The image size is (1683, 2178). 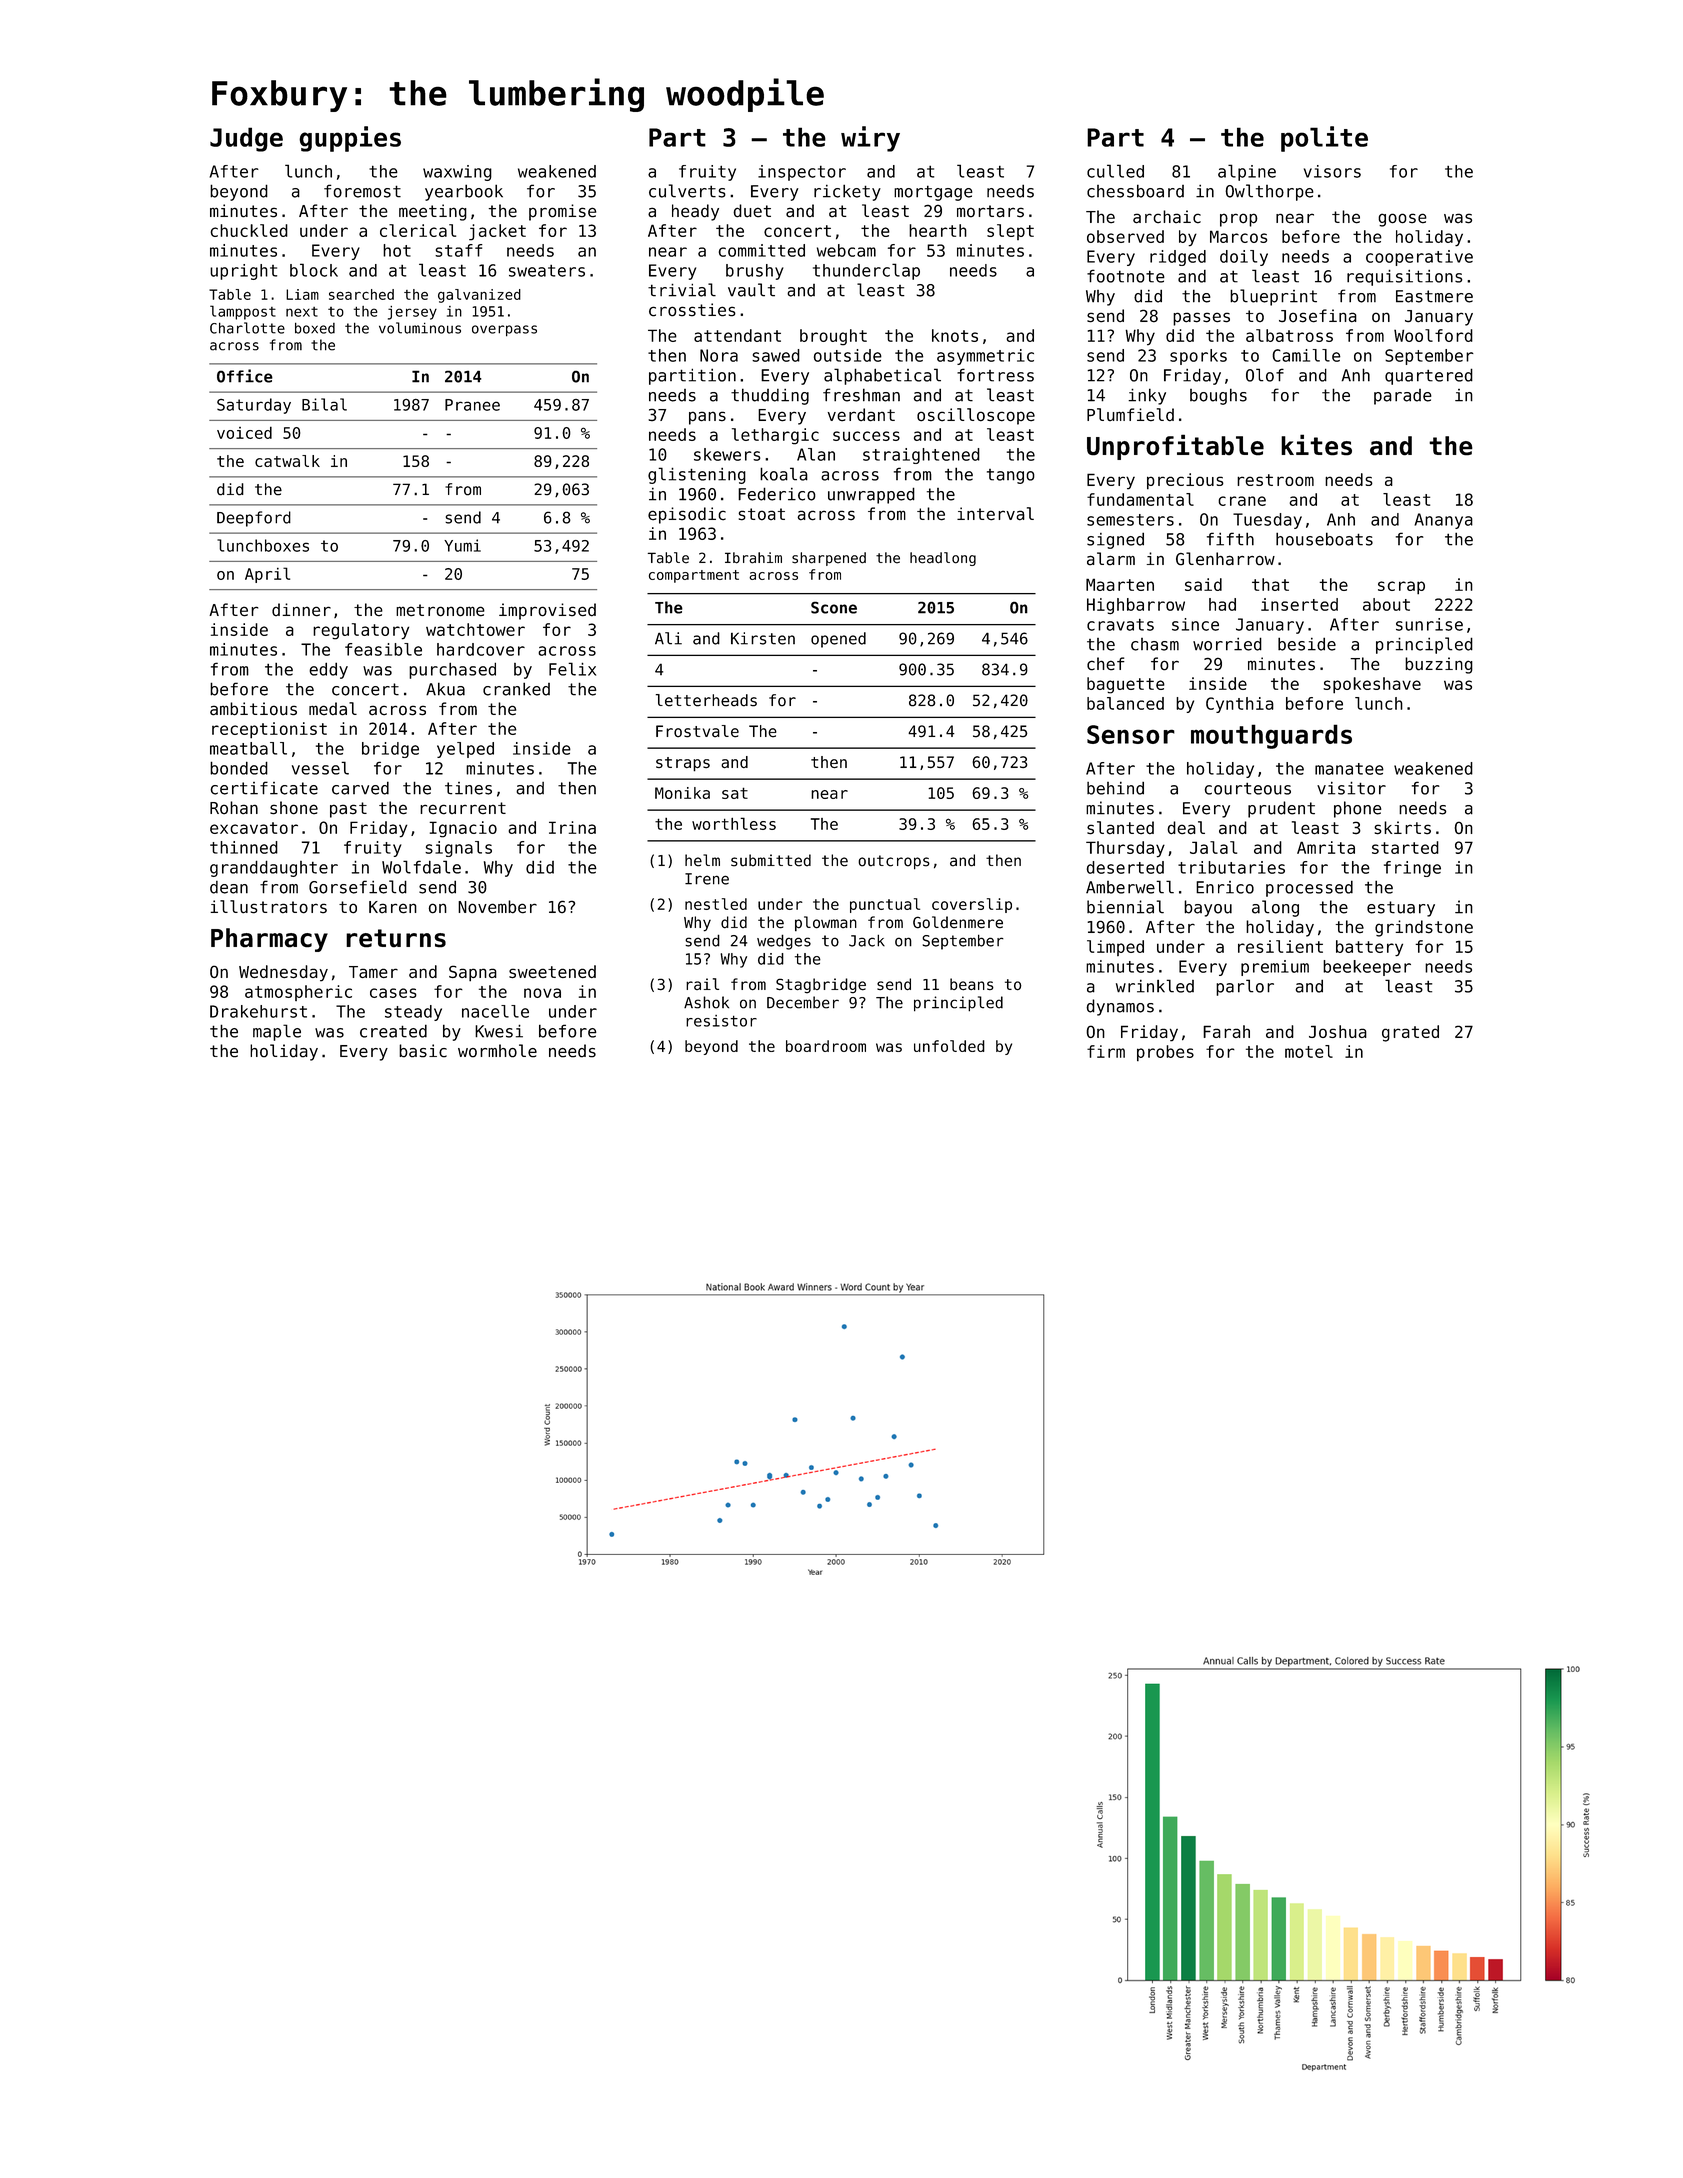 What do you see at coordinates (826, 1046) in the document?
I see `boardroom` at bounding box center [826, 1046].
